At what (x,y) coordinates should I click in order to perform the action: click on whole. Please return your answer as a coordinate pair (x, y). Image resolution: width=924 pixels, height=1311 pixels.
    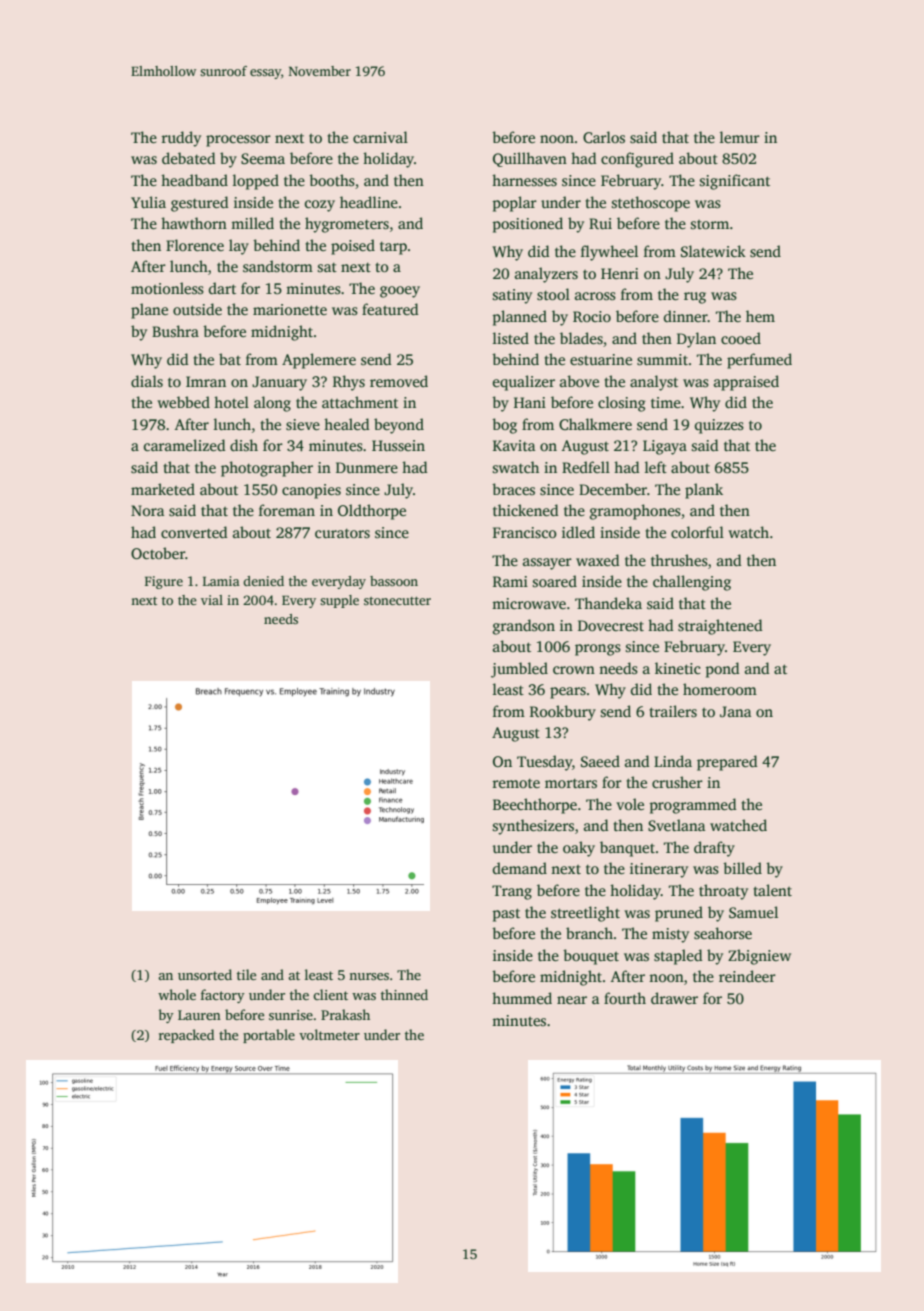
    Looking at the image, I should click on (177, 994).
